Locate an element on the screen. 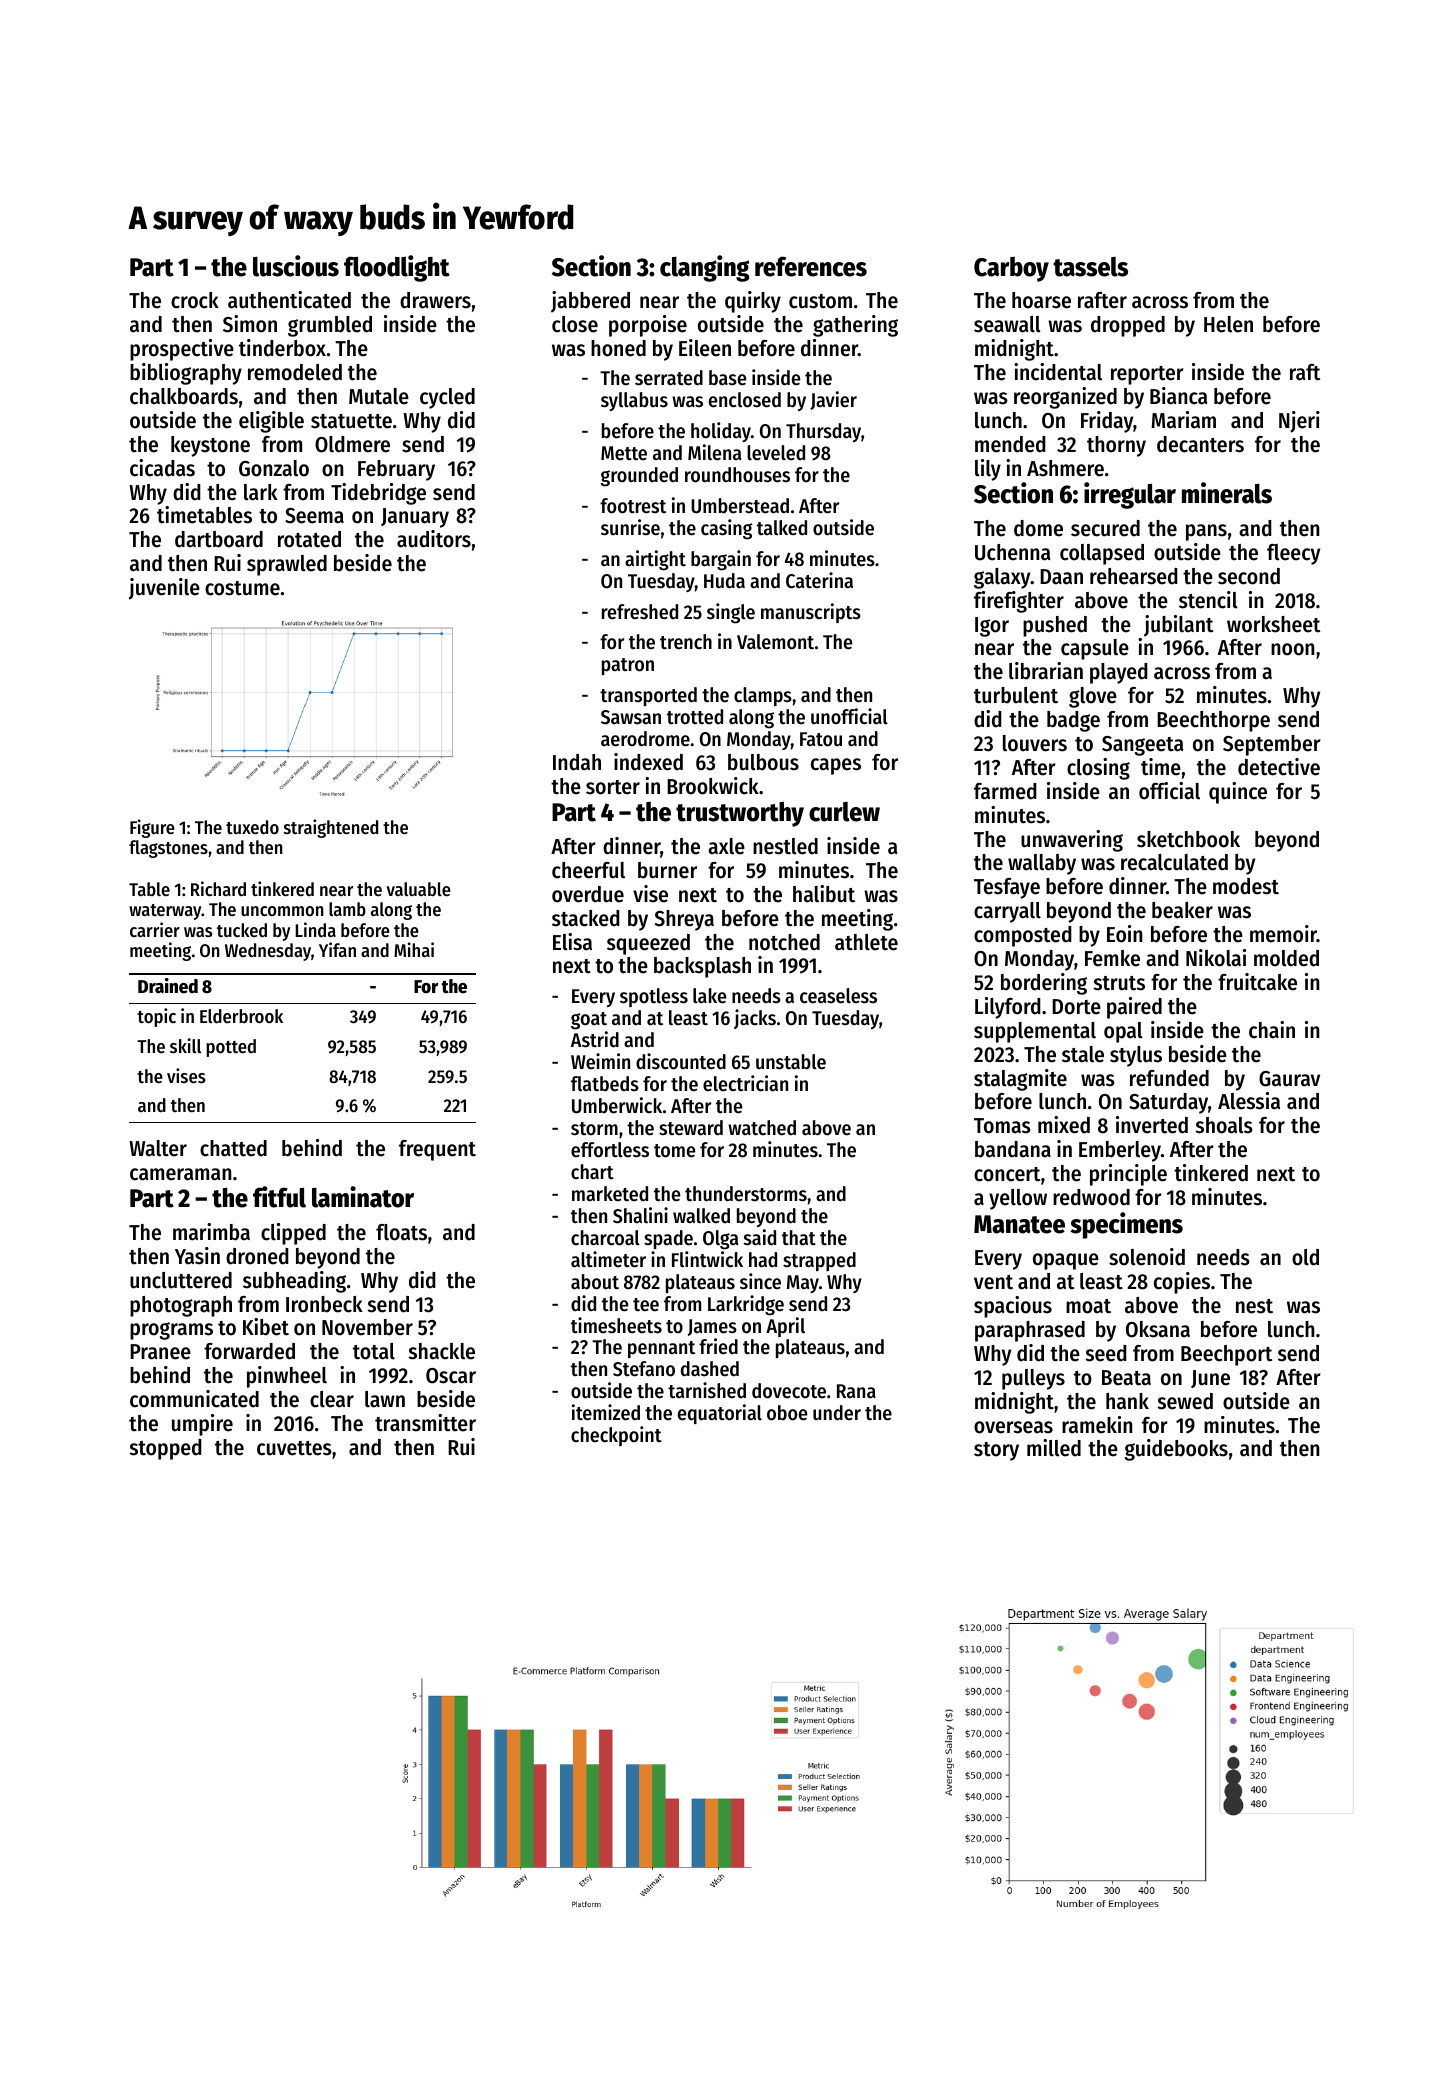 The height and width of the screenshot is (2100, 1450). refreshed is located at coordinates (640, 612).
